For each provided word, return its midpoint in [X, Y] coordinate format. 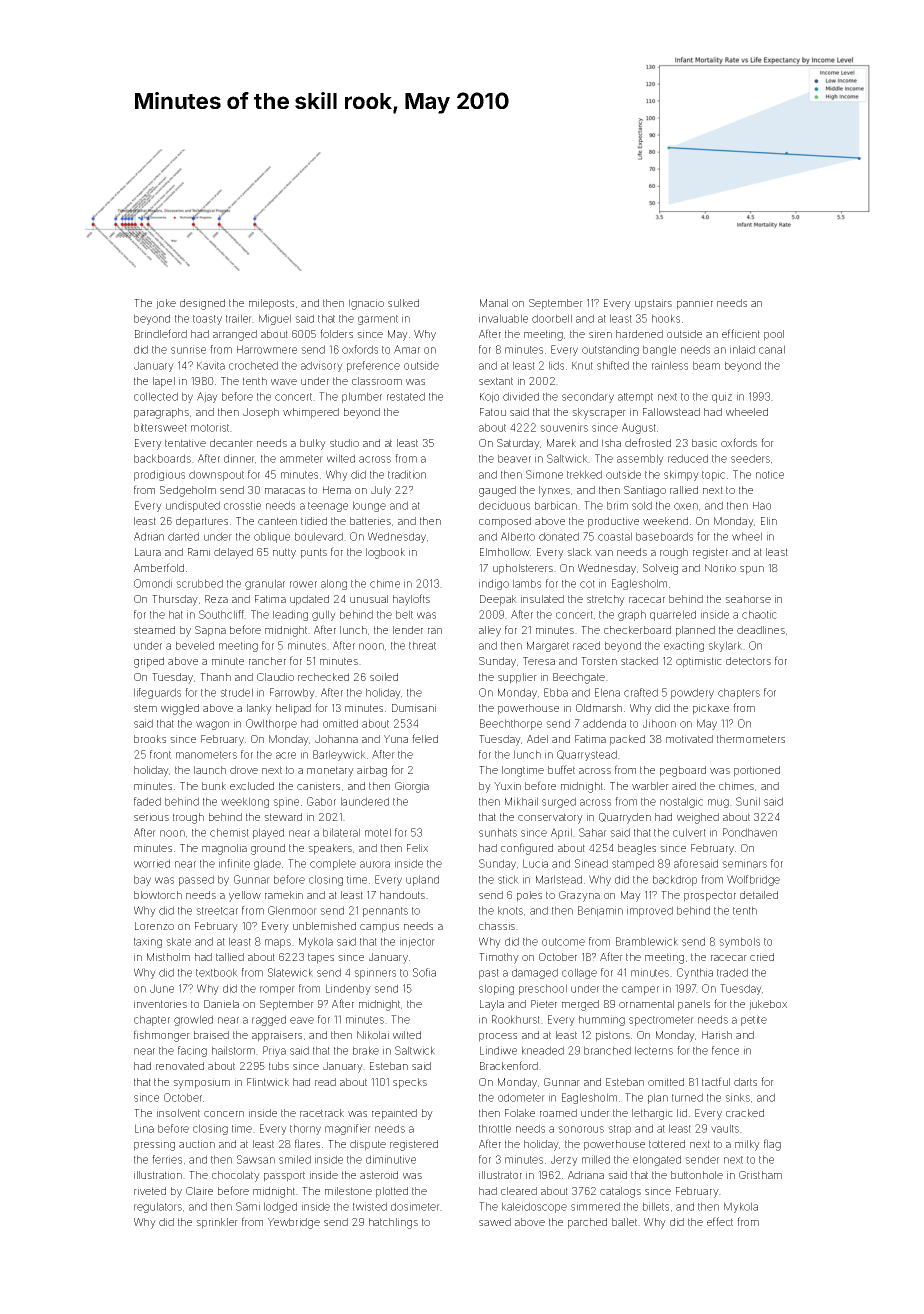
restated [406, 396]
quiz [722, 397]
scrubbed [199, 583]
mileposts [271, 304]
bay [142, 880]
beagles [637, 849]
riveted [150, 1191]
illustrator [500, 1175]
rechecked [323, 677]
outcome [563, 942]
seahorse [748, 599]
